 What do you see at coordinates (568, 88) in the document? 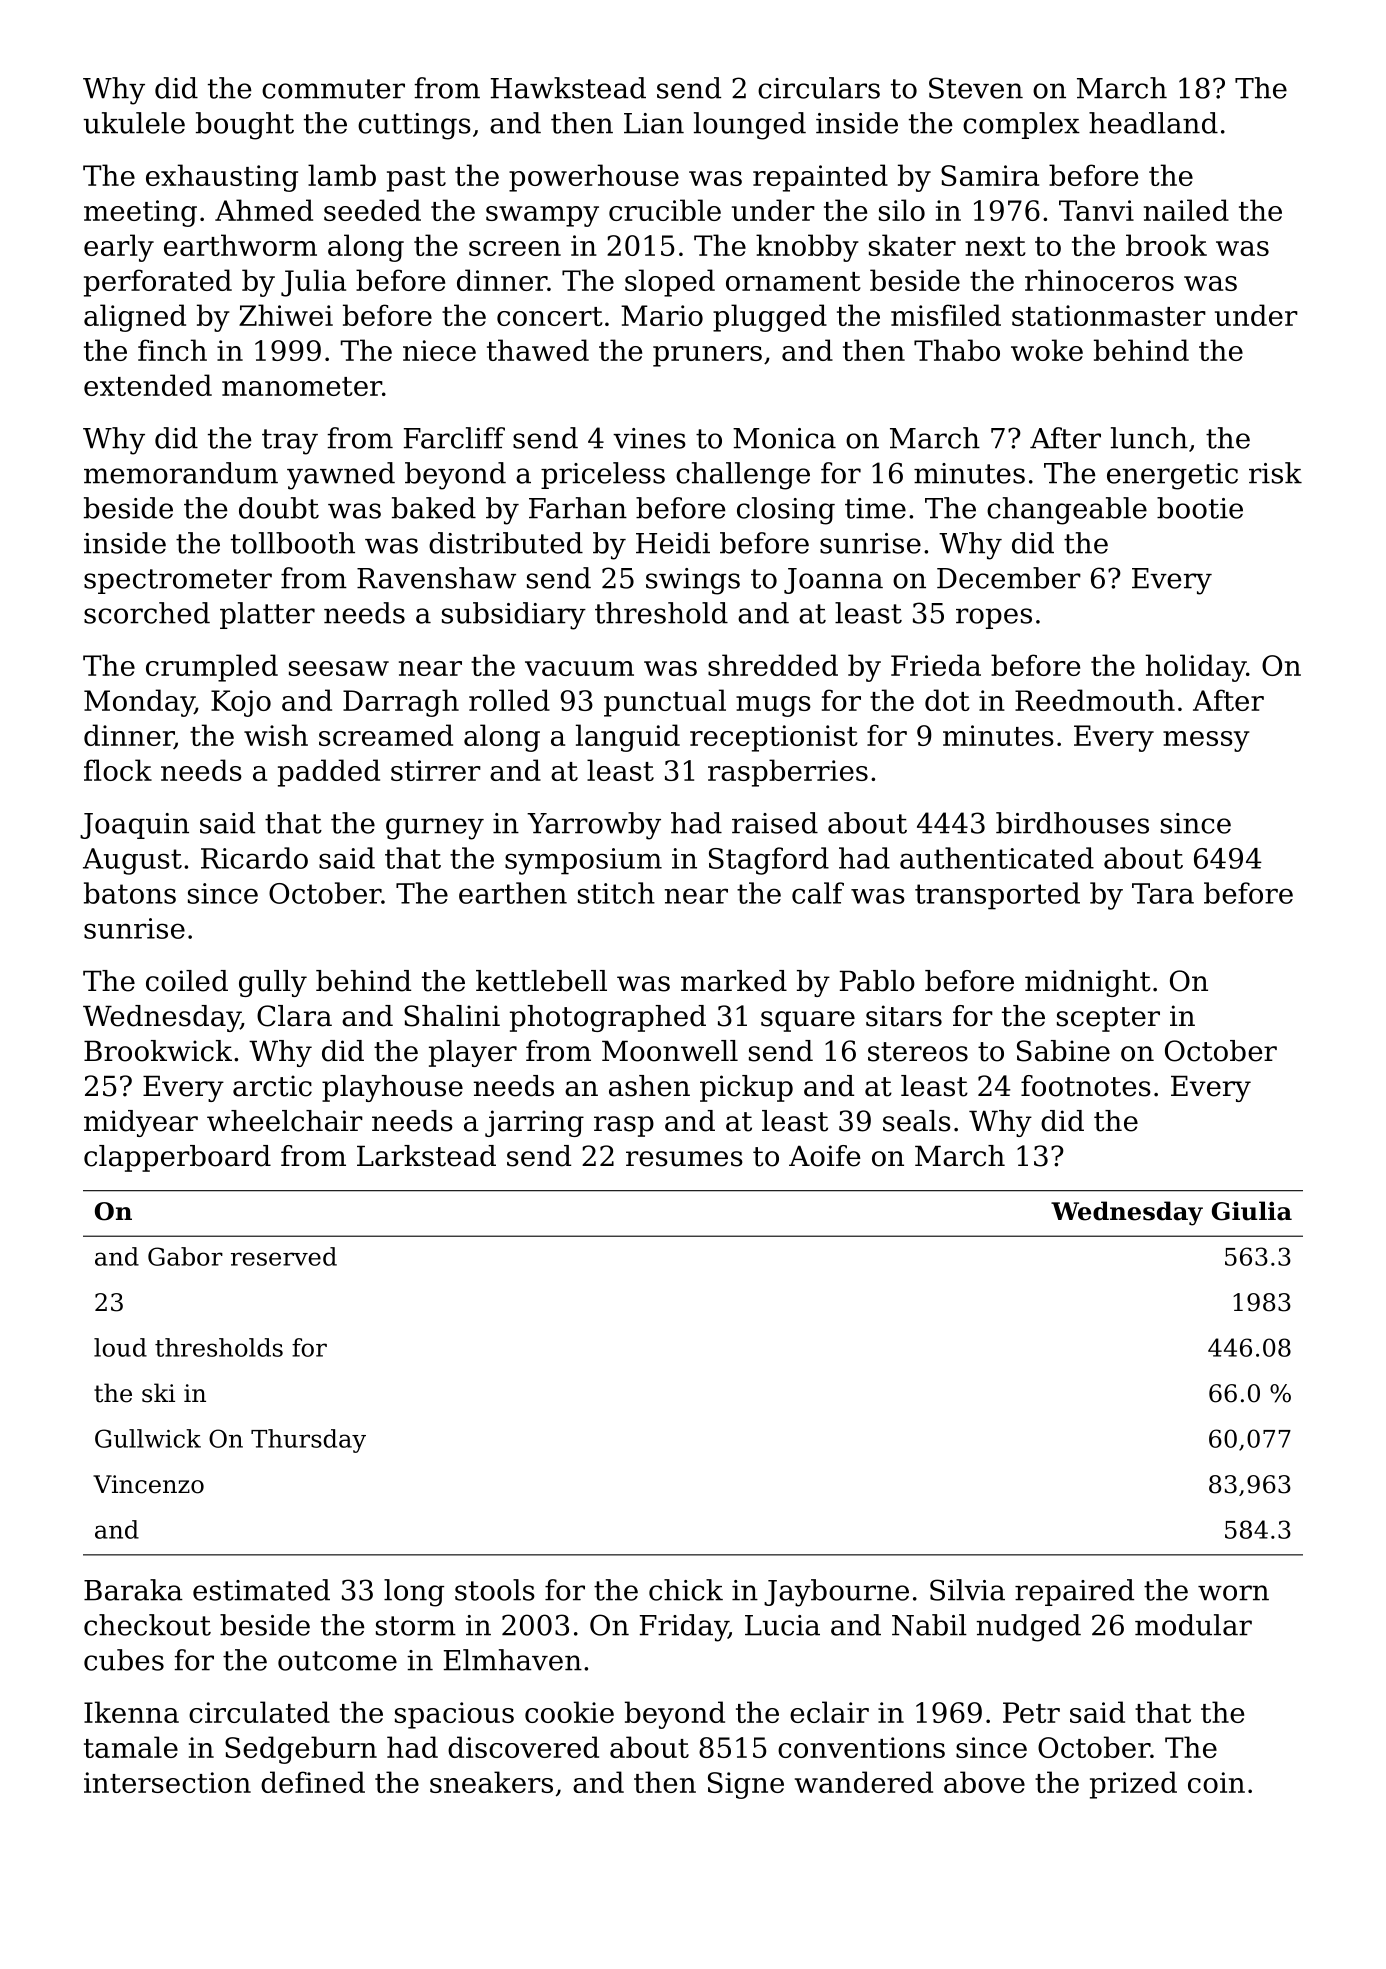
I see `Hawkstead` at bounding box center [568, 88].
